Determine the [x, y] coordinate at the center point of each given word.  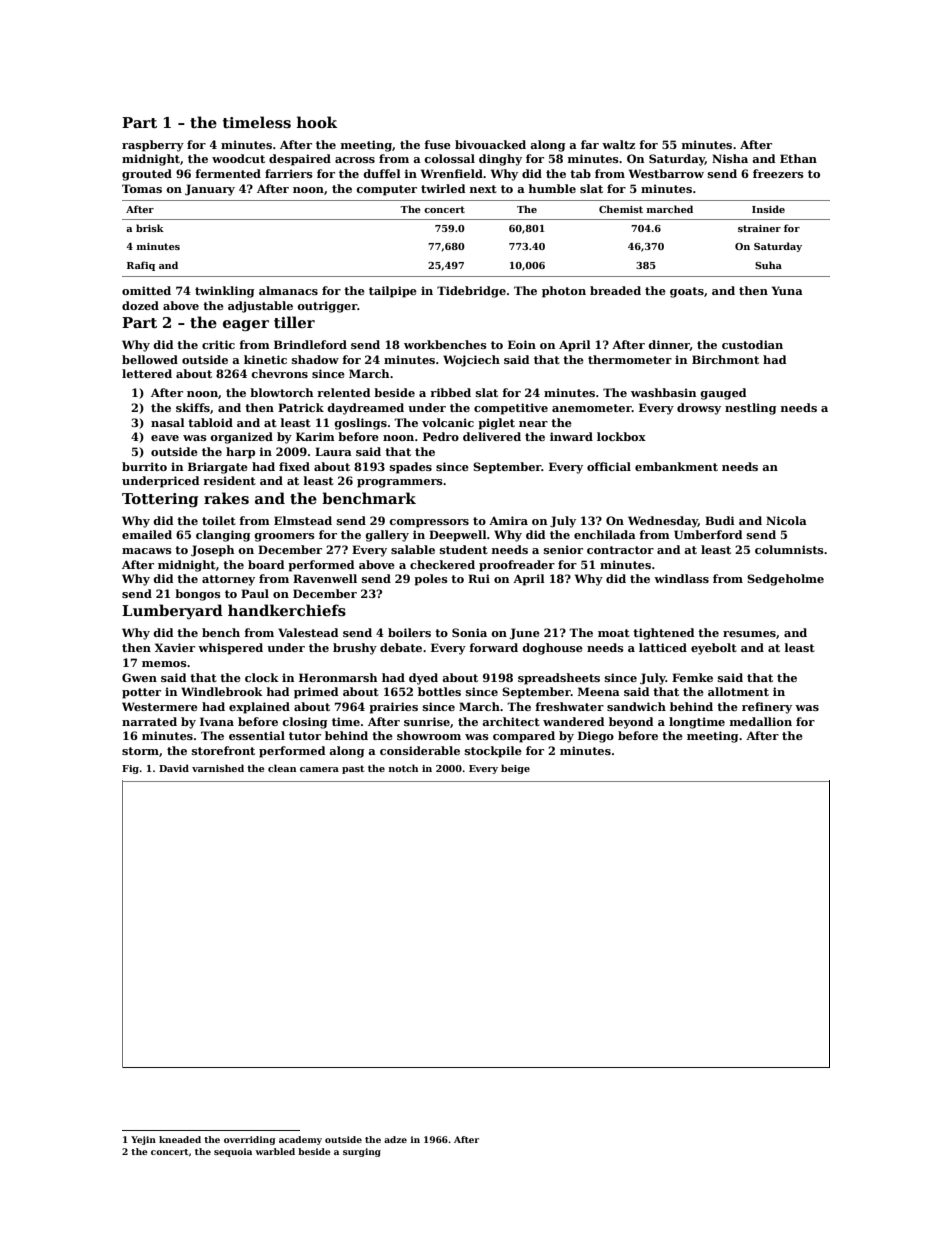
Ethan [798, 158]
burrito [144, 466]
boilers [409, 632]
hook [317, 122]
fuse [437, 144]
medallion [761, 721]
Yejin [143, 1140]
